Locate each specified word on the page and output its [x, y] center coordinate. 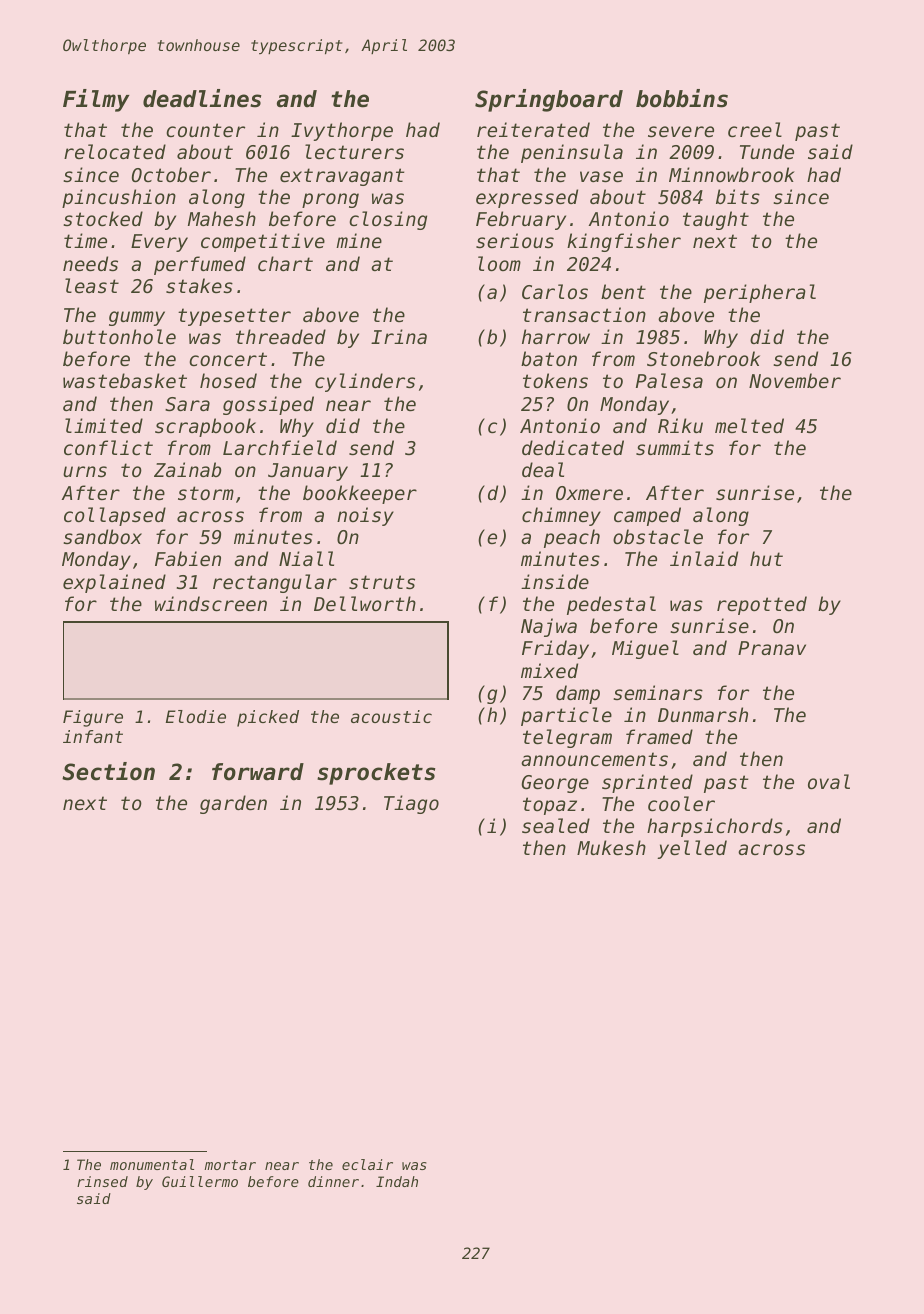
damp [578, 694]
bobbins [682, 98]
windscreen [211, 604]
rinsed [102, 1181]
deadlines [202, 98]
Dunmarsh [703, 714]
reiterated [533, 129]
